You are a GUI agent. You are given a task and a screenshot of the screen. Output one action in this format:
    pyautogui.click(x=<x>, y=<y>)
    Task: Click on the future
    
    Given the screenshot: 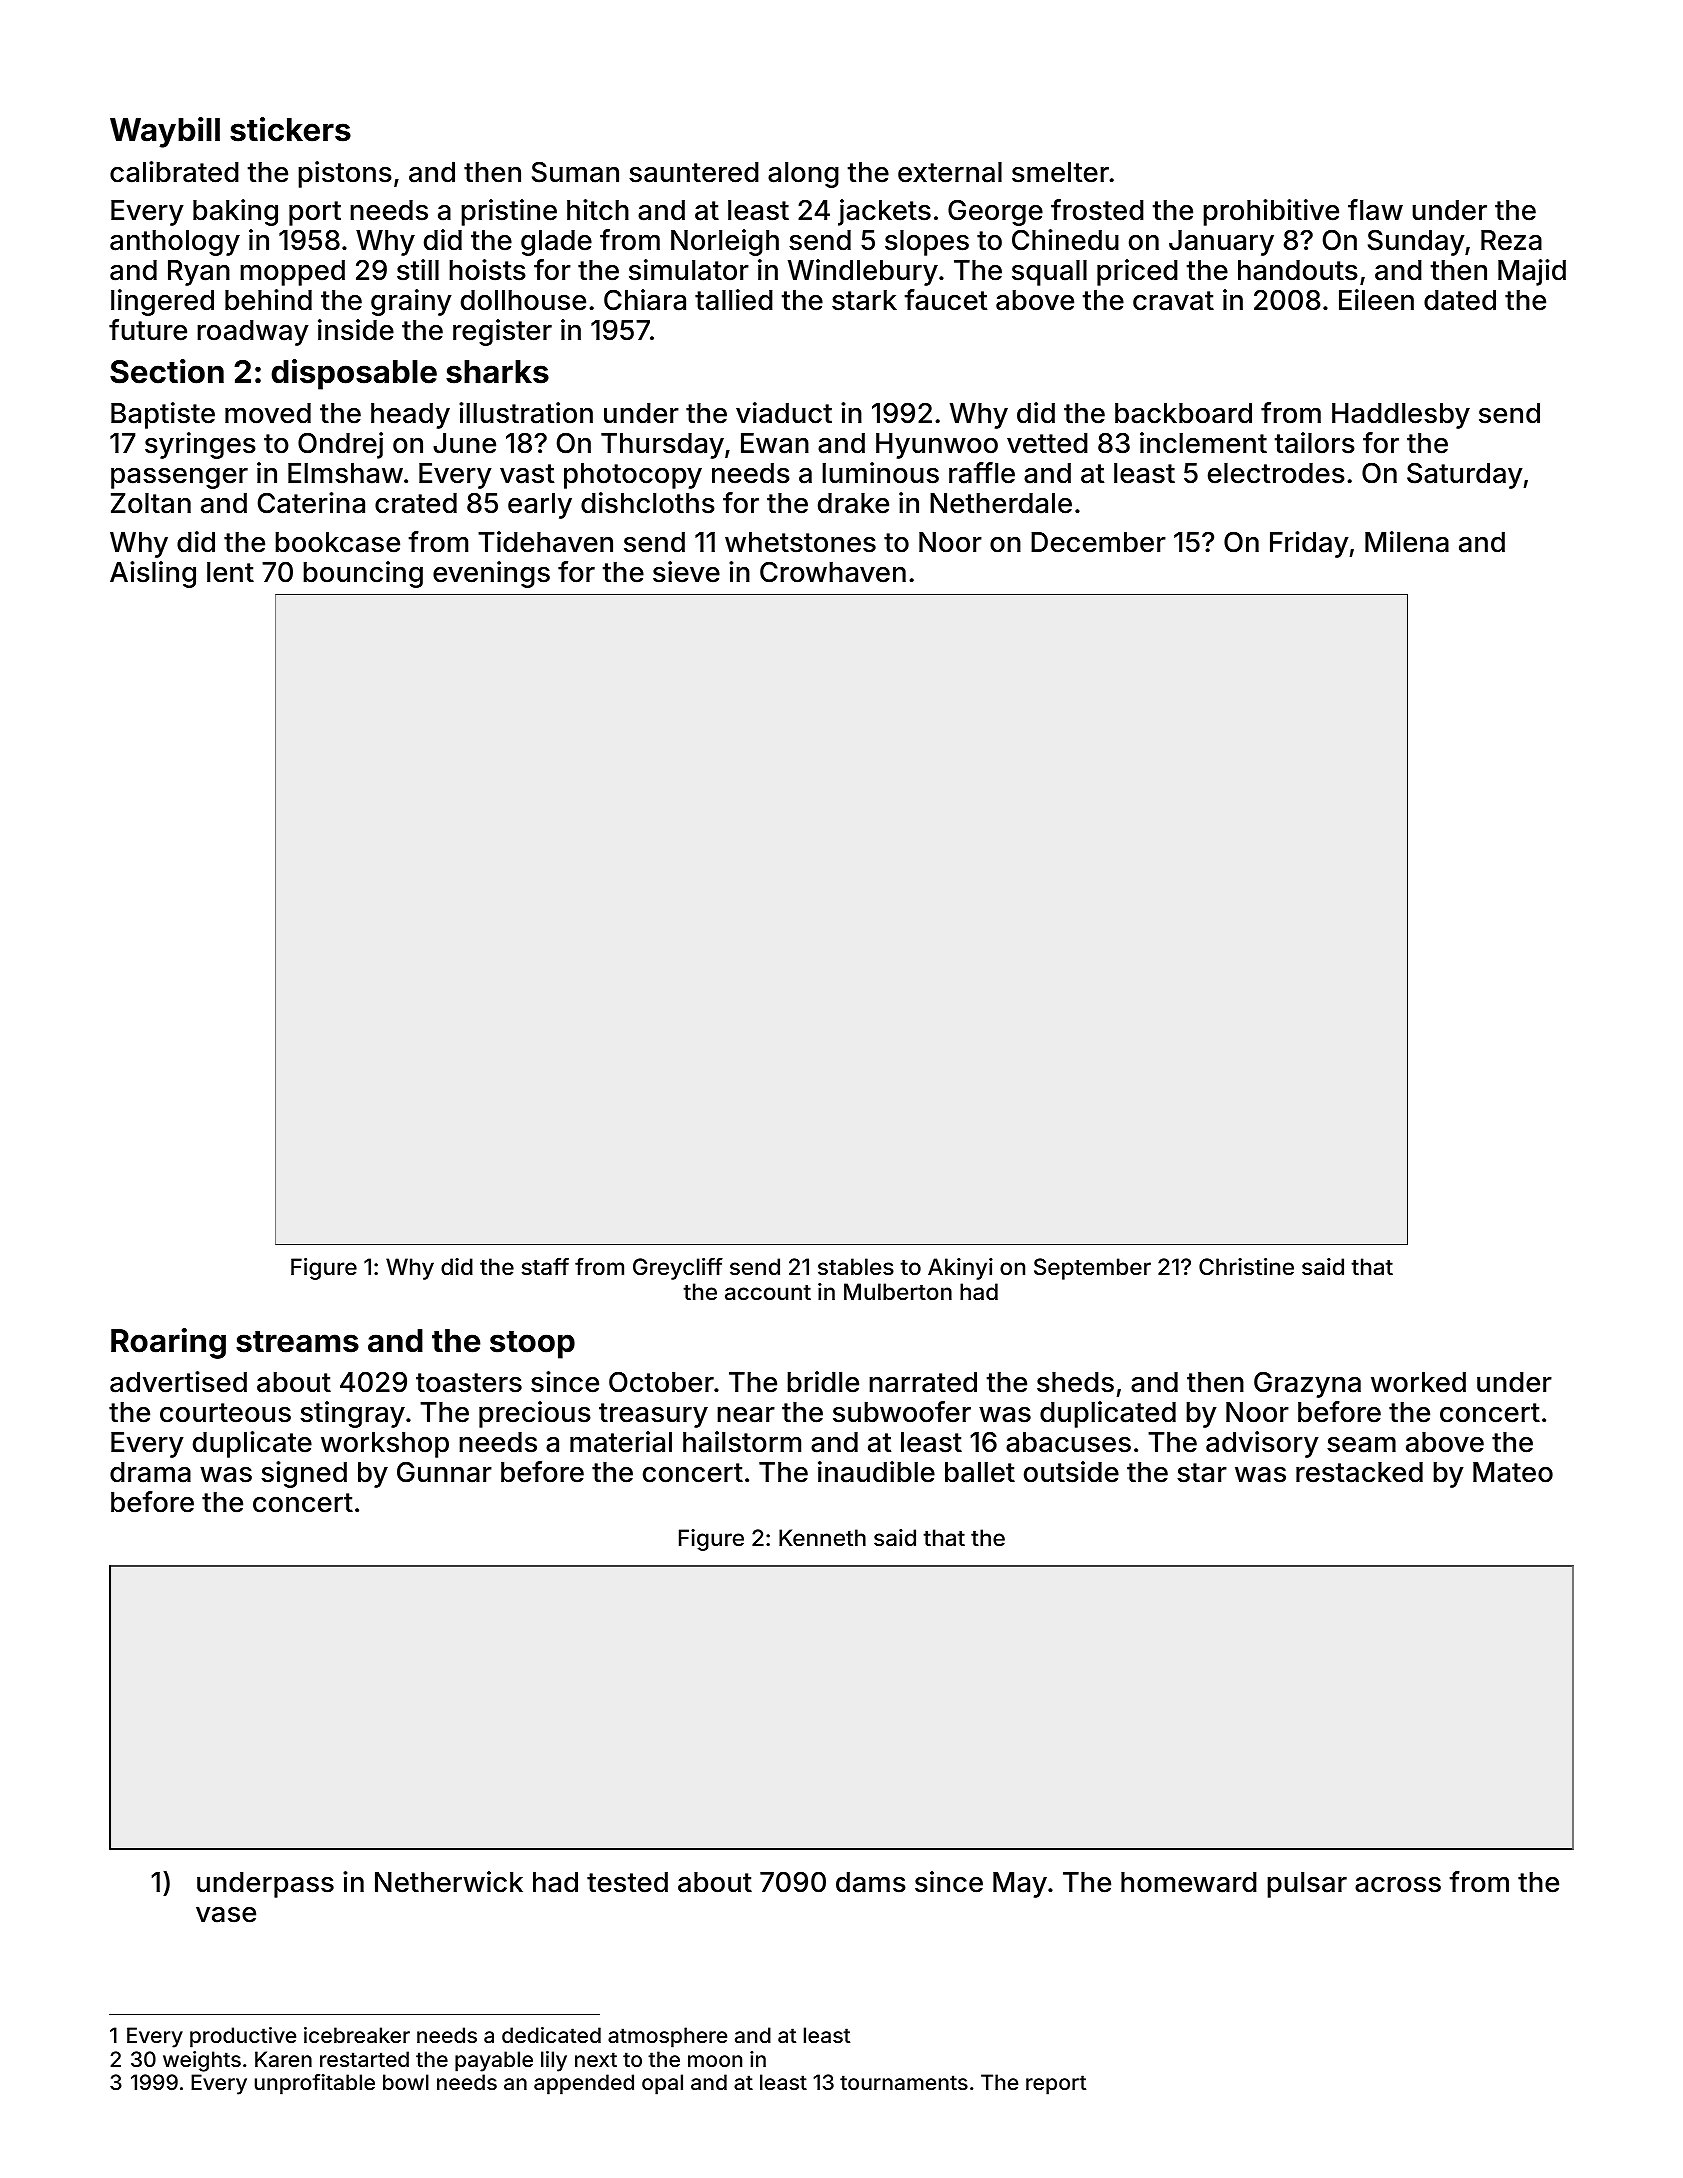 What is the action you would take?
    pyautogui.click(x=148, y=330)
